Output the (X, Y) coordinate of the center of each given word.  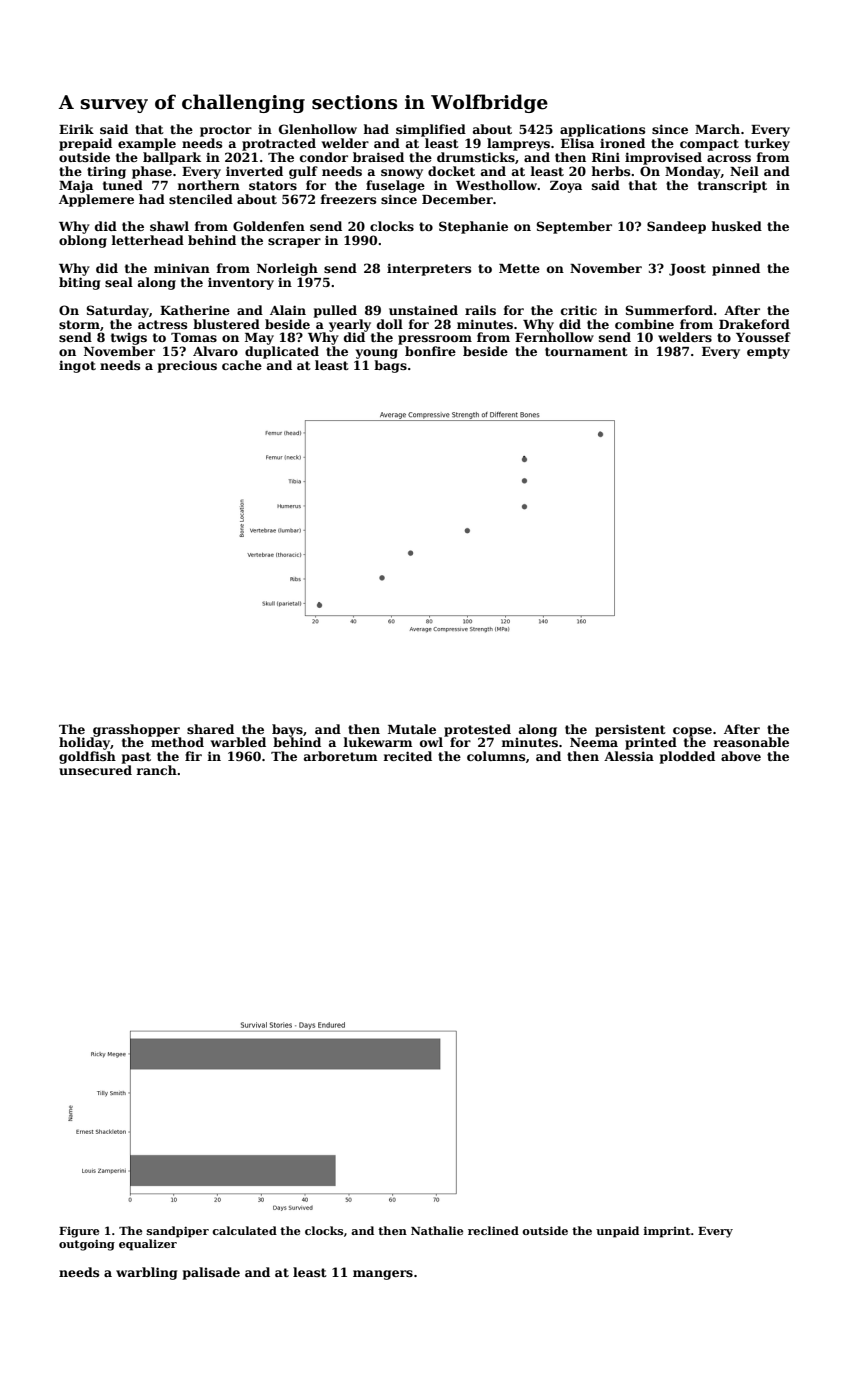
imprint (667, 1232)
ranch (157, 770)
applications (602, 130)
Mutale (412, 729)
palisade (211, 1273)
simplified (431, 130)
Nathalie (437, 1230)
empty (768, 353)
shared (210, 729)
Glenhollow (318, 129)
